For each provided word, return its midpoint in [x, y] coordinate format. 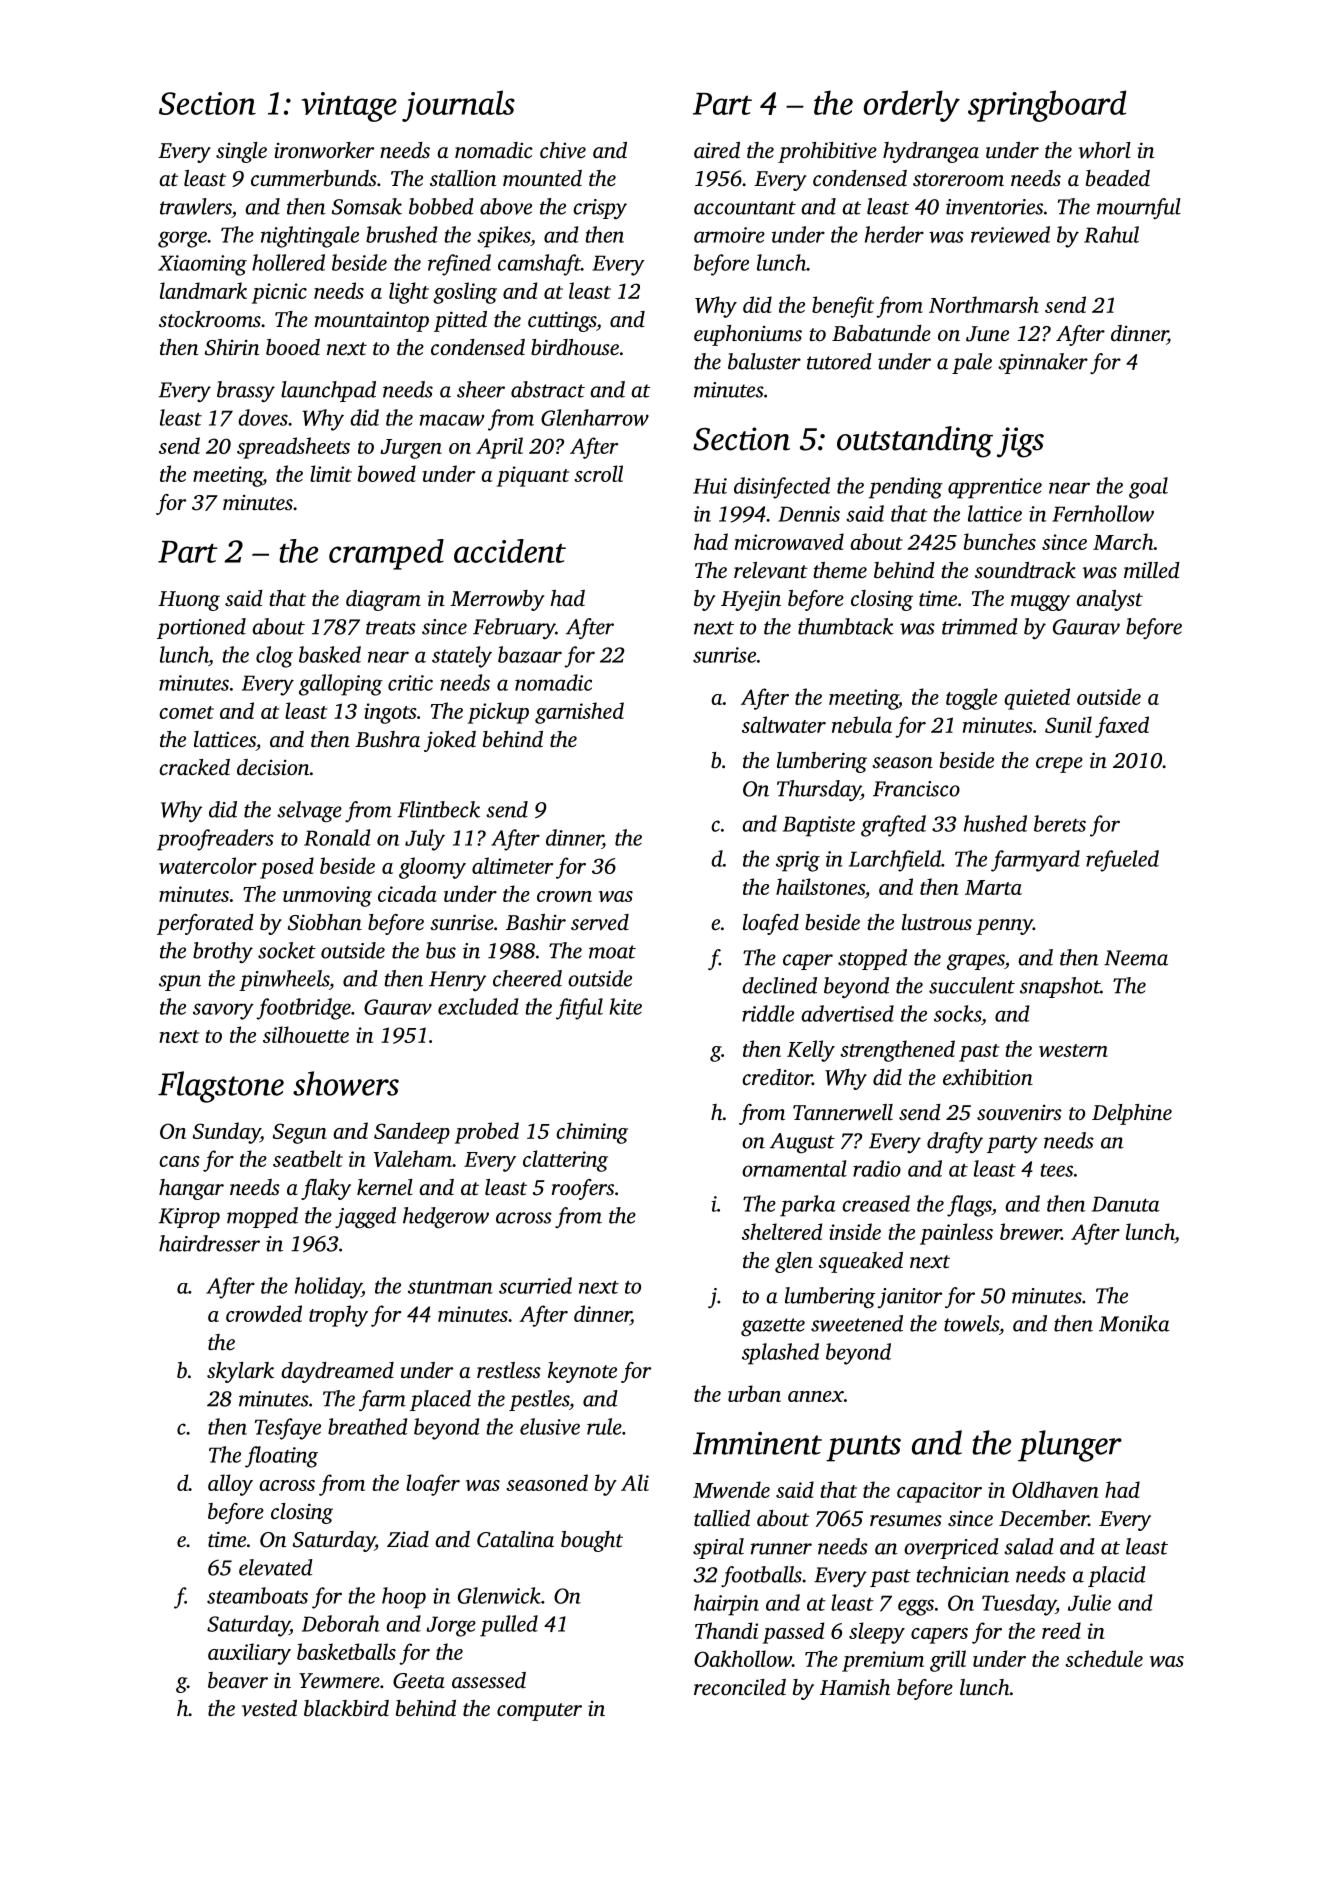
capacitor [939, 1492]
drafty [955, 1143]
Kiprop [189, 1218]
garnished [579, 713]
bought [592, 1541]
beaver [238, 1680]
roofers [583, 1189]
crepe [1059, 765]
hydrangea [931, 152]
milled [1152, 570]
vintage [349, 107]
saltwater [784, 724]
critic [410, 683]
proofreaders [215, 840]
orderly [912, 106]
